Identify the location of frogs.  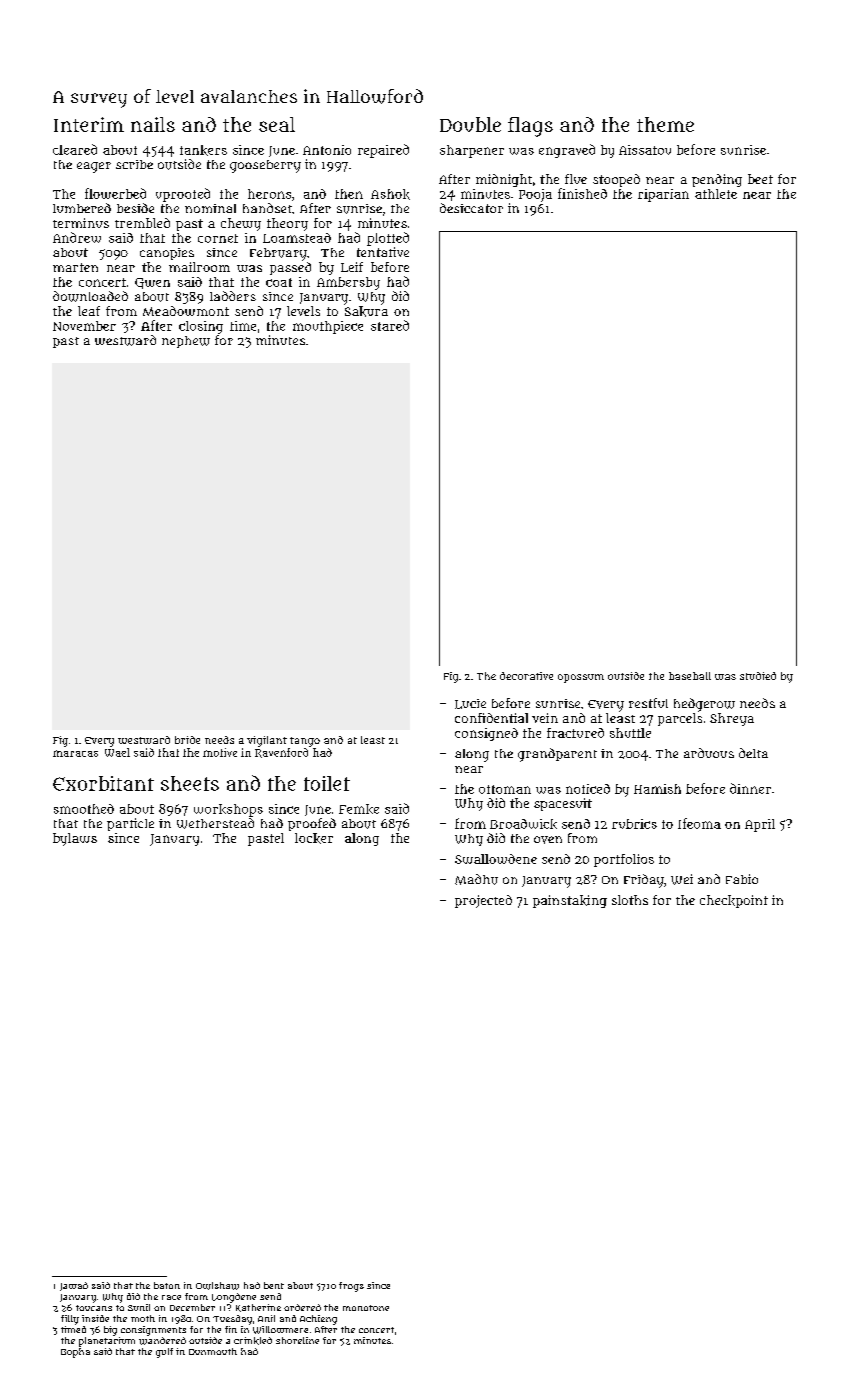
(351, 1287).
